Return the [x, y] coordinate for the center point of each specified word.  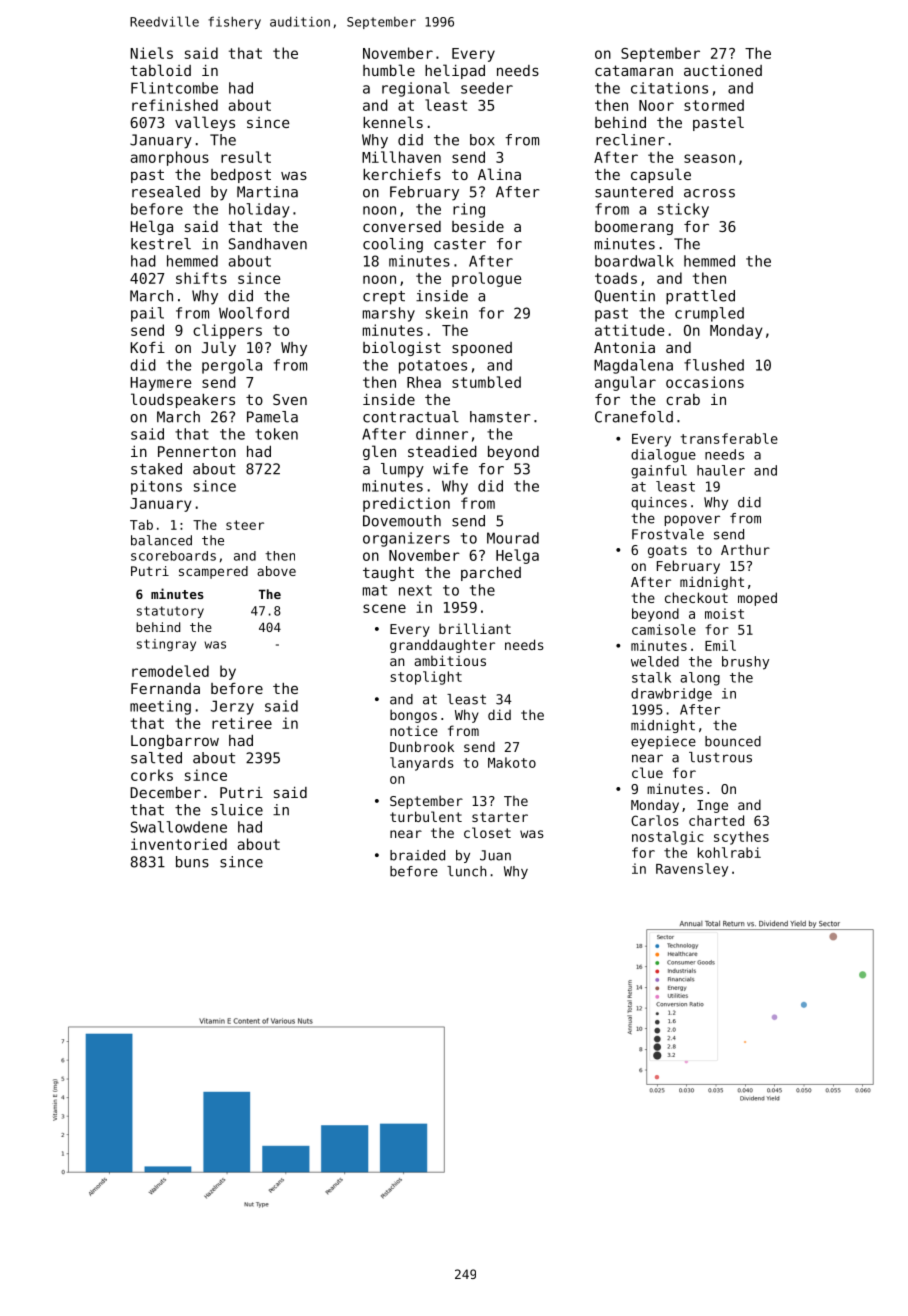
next [415, 590]
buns [192, 862]
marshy [389, 314]
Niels [151, 53]
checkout [696, 597]
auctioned [723, 70]
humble [389, 70]
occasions [705, 382]
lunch [466, 871]
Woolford [254, 313]
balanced [161, 540]
